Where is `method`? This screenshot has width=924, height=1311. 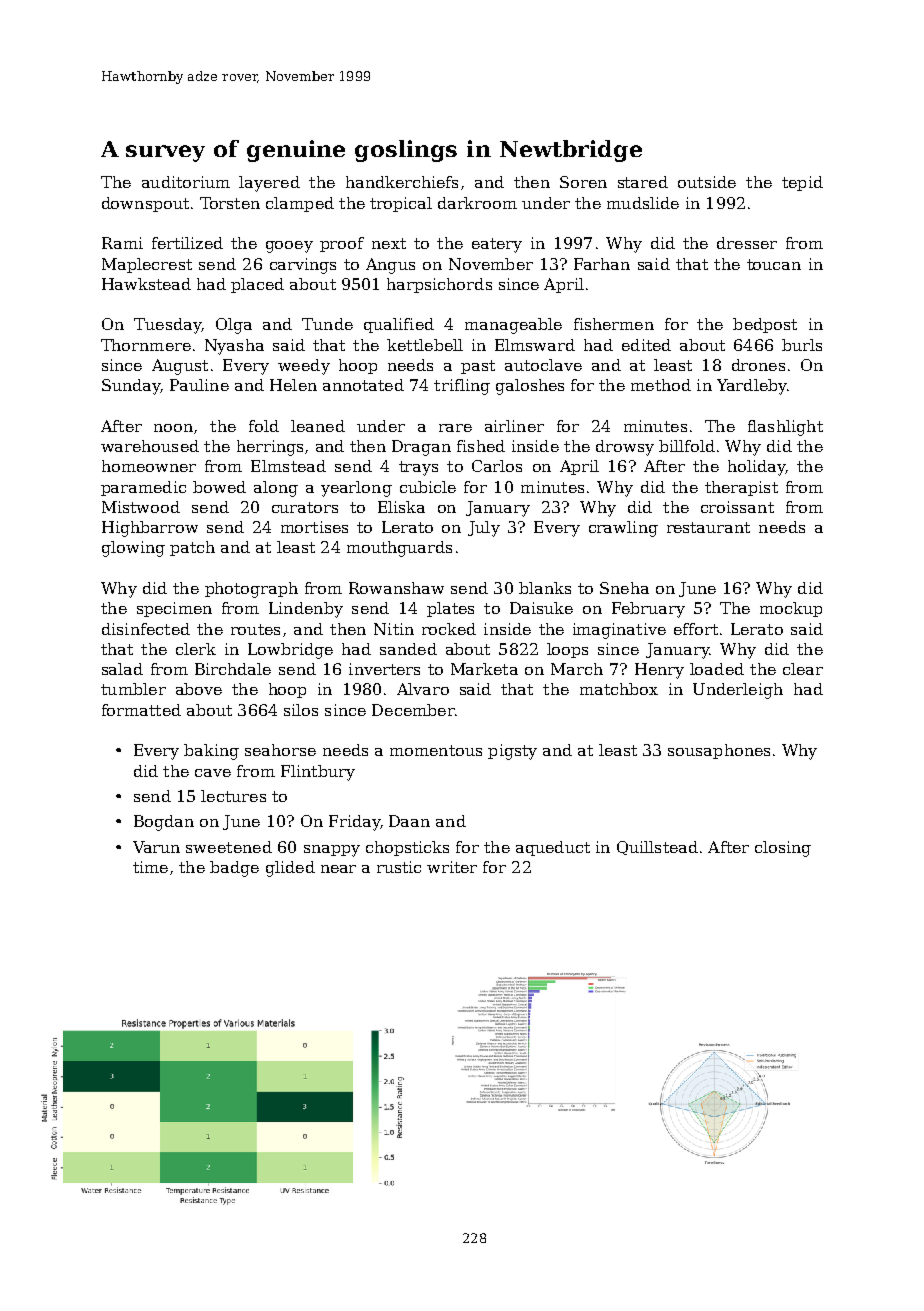
method is located at coordinates (661, 385).
